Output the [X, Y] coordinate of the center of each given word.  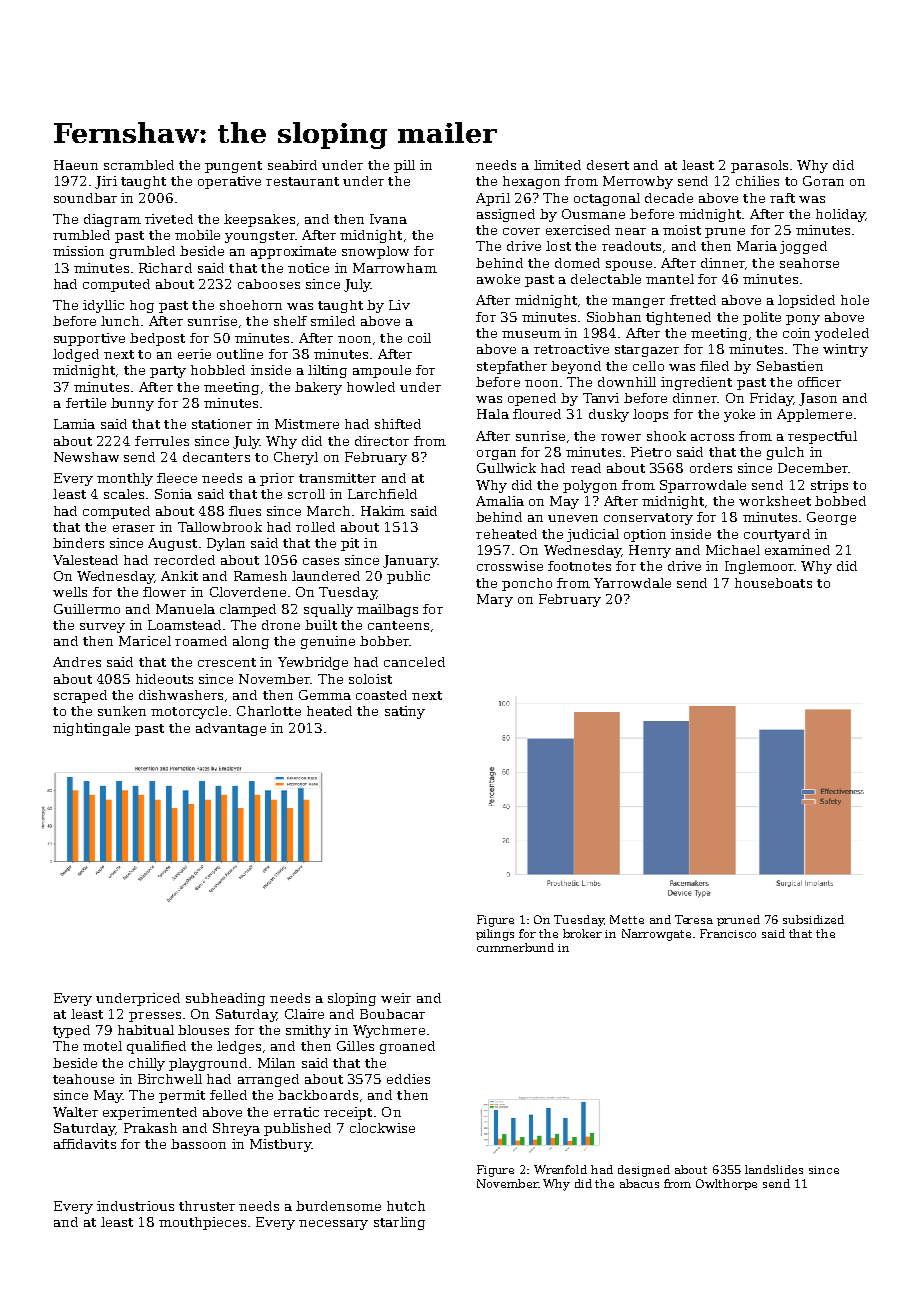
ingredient [696, 383]
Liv [399, 305]
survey [102, 628]
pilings [495, 935]
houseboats [773, 583]
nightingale [91, 729]
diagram [112, 220]
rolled [315, 527]
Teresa [694, 919]
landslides [774, 1169]
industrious [135, 1206]
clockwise [382, 1128]
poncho [527, 584]
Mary [495, 600]
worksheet [775, 501]
